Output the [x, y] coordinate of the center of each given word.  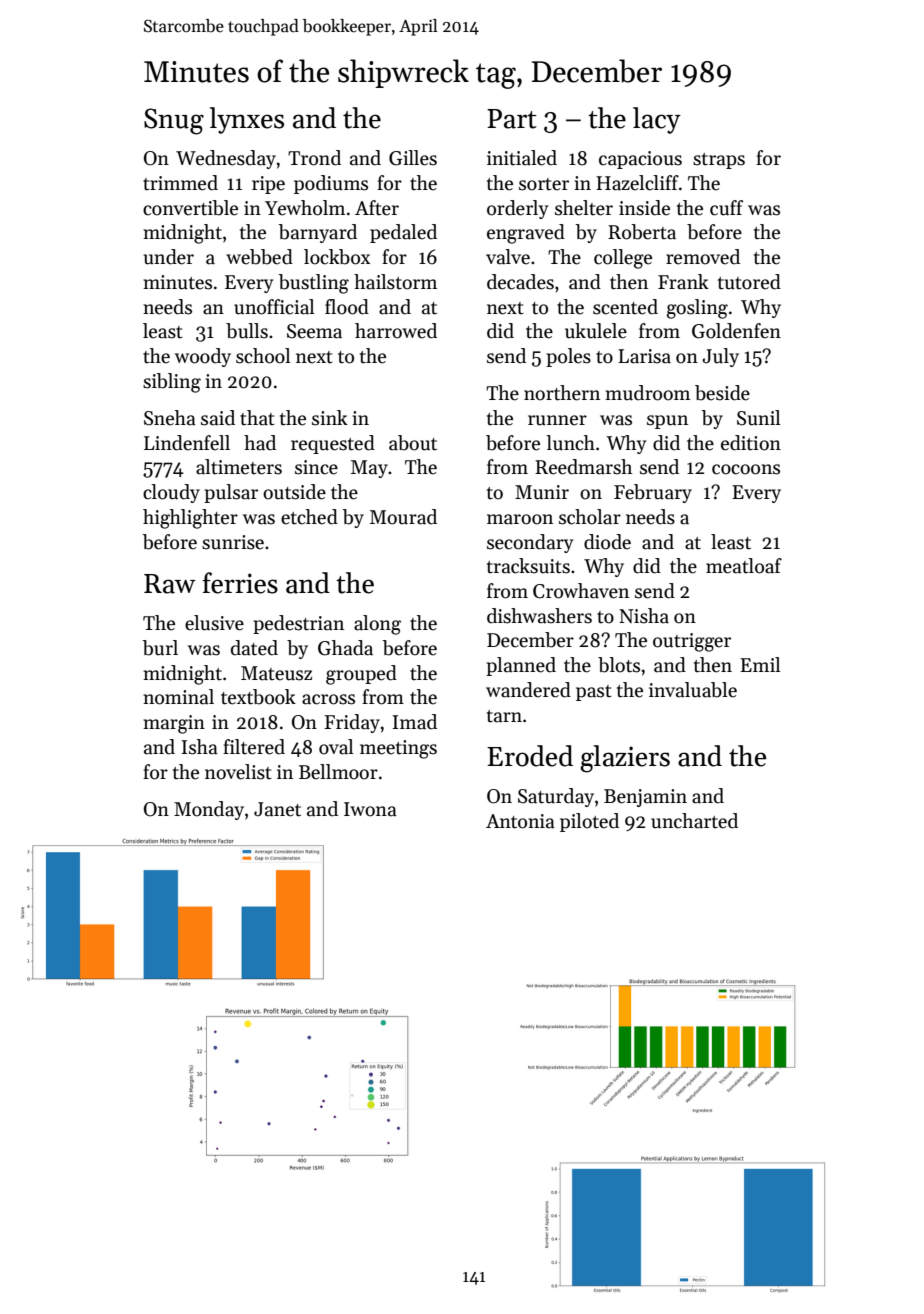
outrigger [692, 642]
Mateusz [276, 673]
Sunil [759, 418]
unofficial [274, 307]
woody [203, 357]
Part [512, 119]
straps [719, 161]
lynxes [247, 120]
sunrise [233, 542]
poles [568, 357]
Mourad [403, 517]
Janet [277, 809]
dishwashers [539, 616]
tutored [749, 282]
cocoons [746, 469]
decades [520, 282]
